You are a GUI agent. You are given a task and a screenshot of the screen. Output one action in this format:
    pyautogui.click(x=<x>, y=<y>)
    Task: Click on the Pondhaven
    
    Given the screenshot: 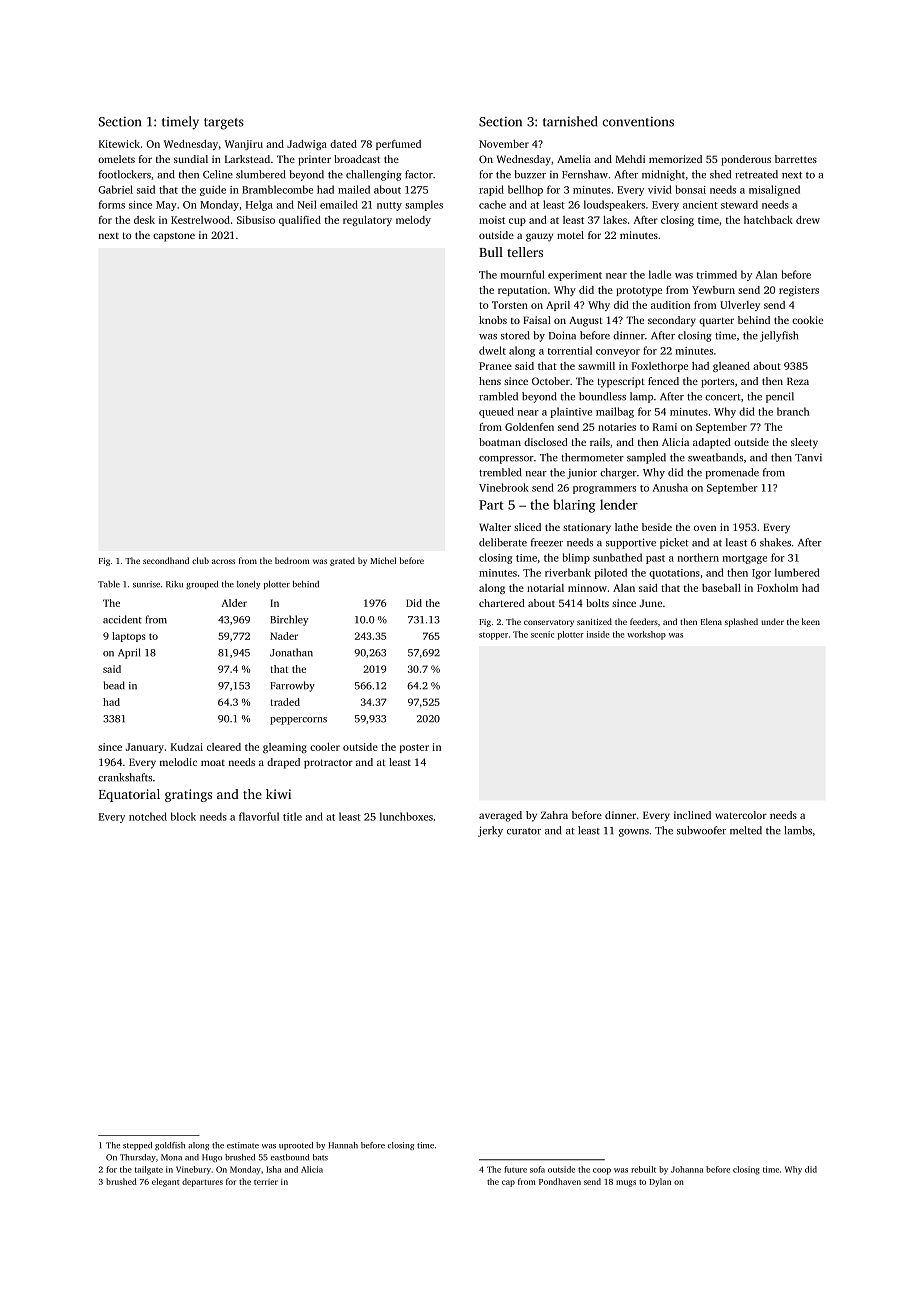 What is the action you would take?
    pyautogui.click(x=560, y=1181)
